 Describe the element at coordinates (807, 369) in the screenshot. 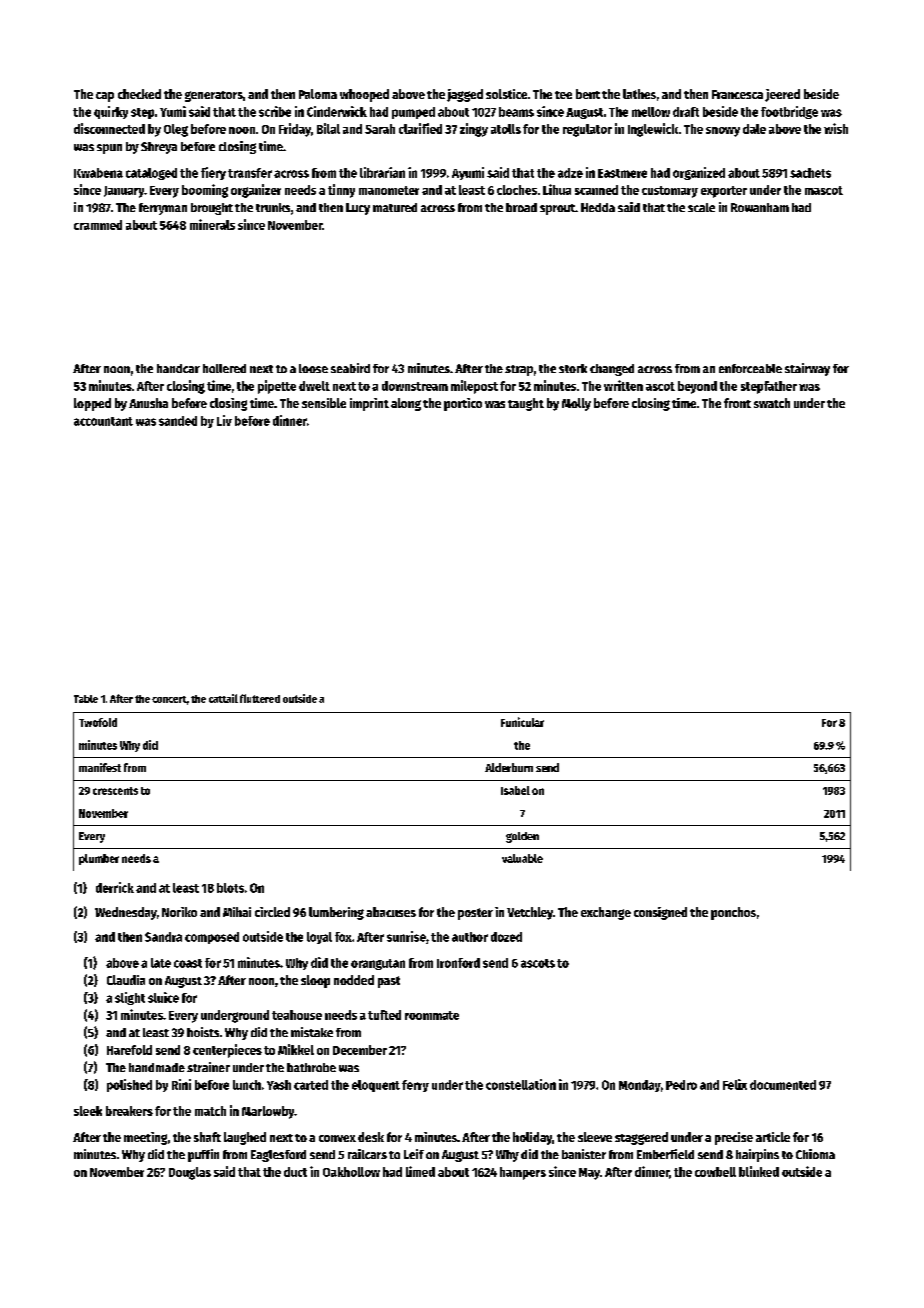

I see `stairway` at that location.
